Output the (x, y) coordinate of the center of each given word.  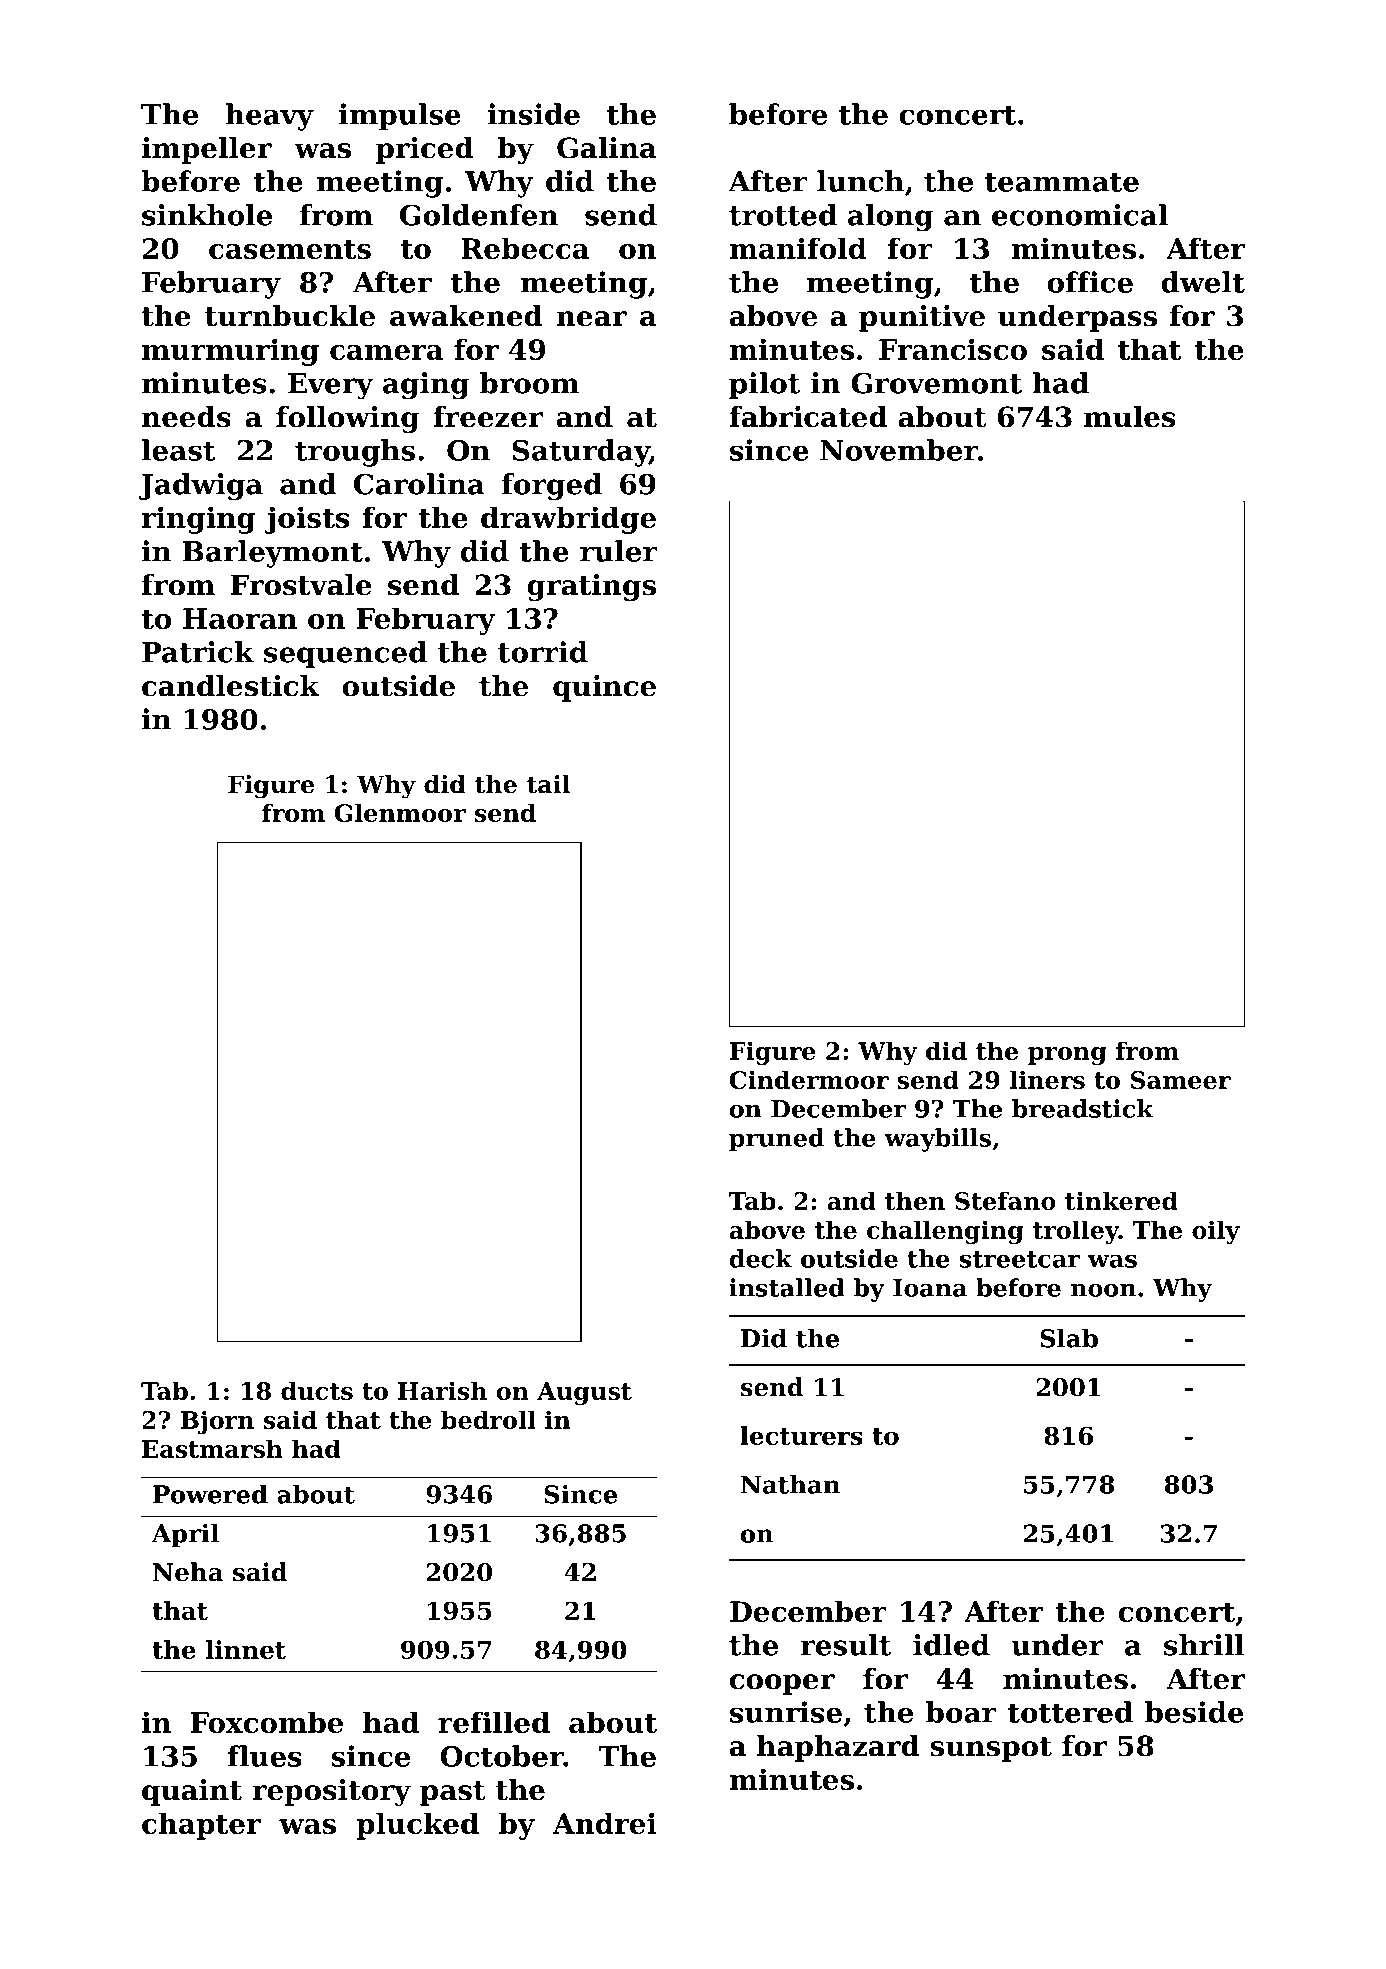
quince (604, 688)
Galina (607, 148)
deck (760, 1258)
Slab (1069, 1338)
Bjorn (217, 1422)
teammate (1062, 182)
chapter (201, 1826)
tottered (1070, 1712)
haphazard (838, 1748)
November (899, 450)
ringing (199, 520)
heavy (269, 117)
